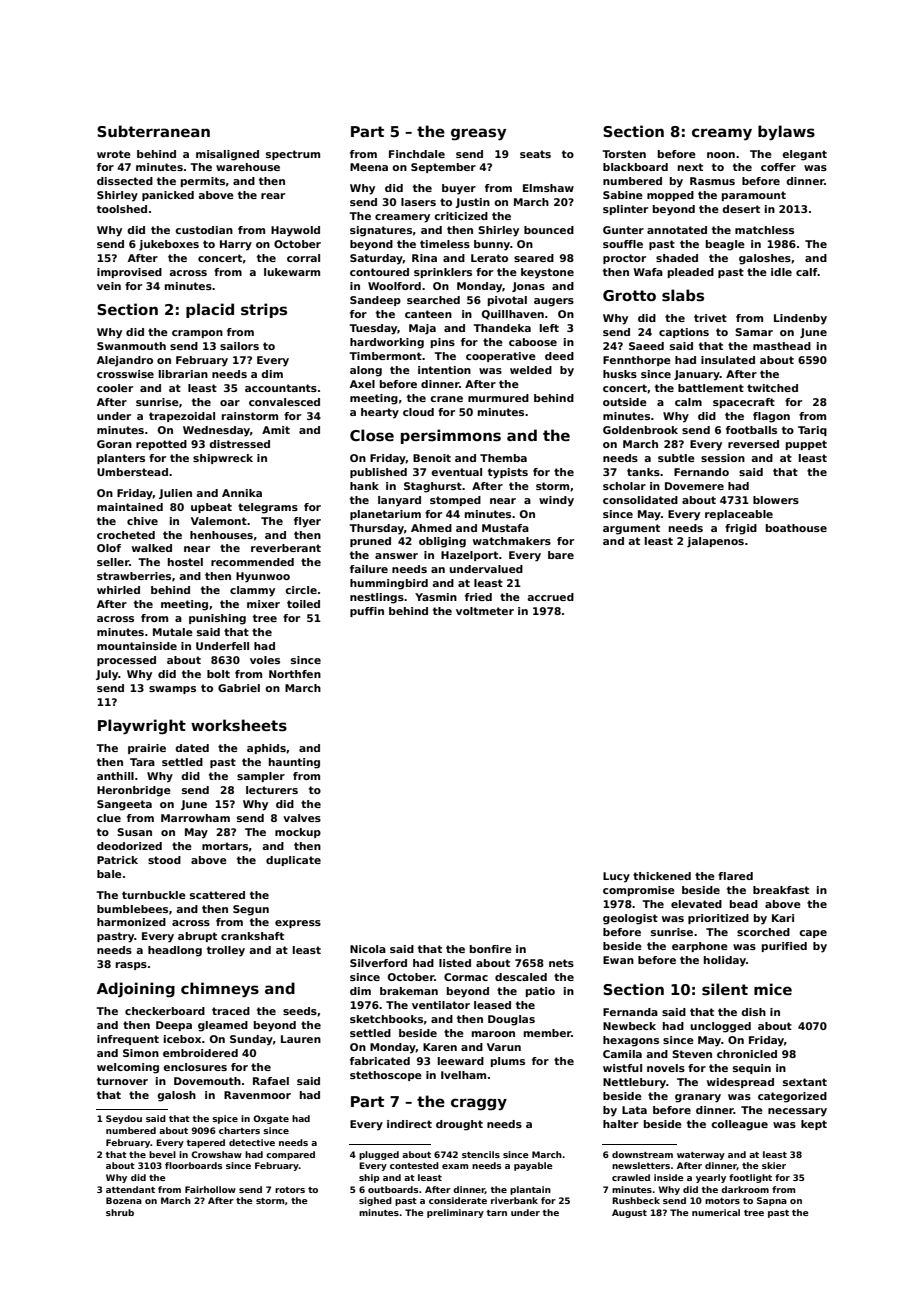 The width and height of the image is (924, 1308). I want to click on greasy, so click(478, 134).
